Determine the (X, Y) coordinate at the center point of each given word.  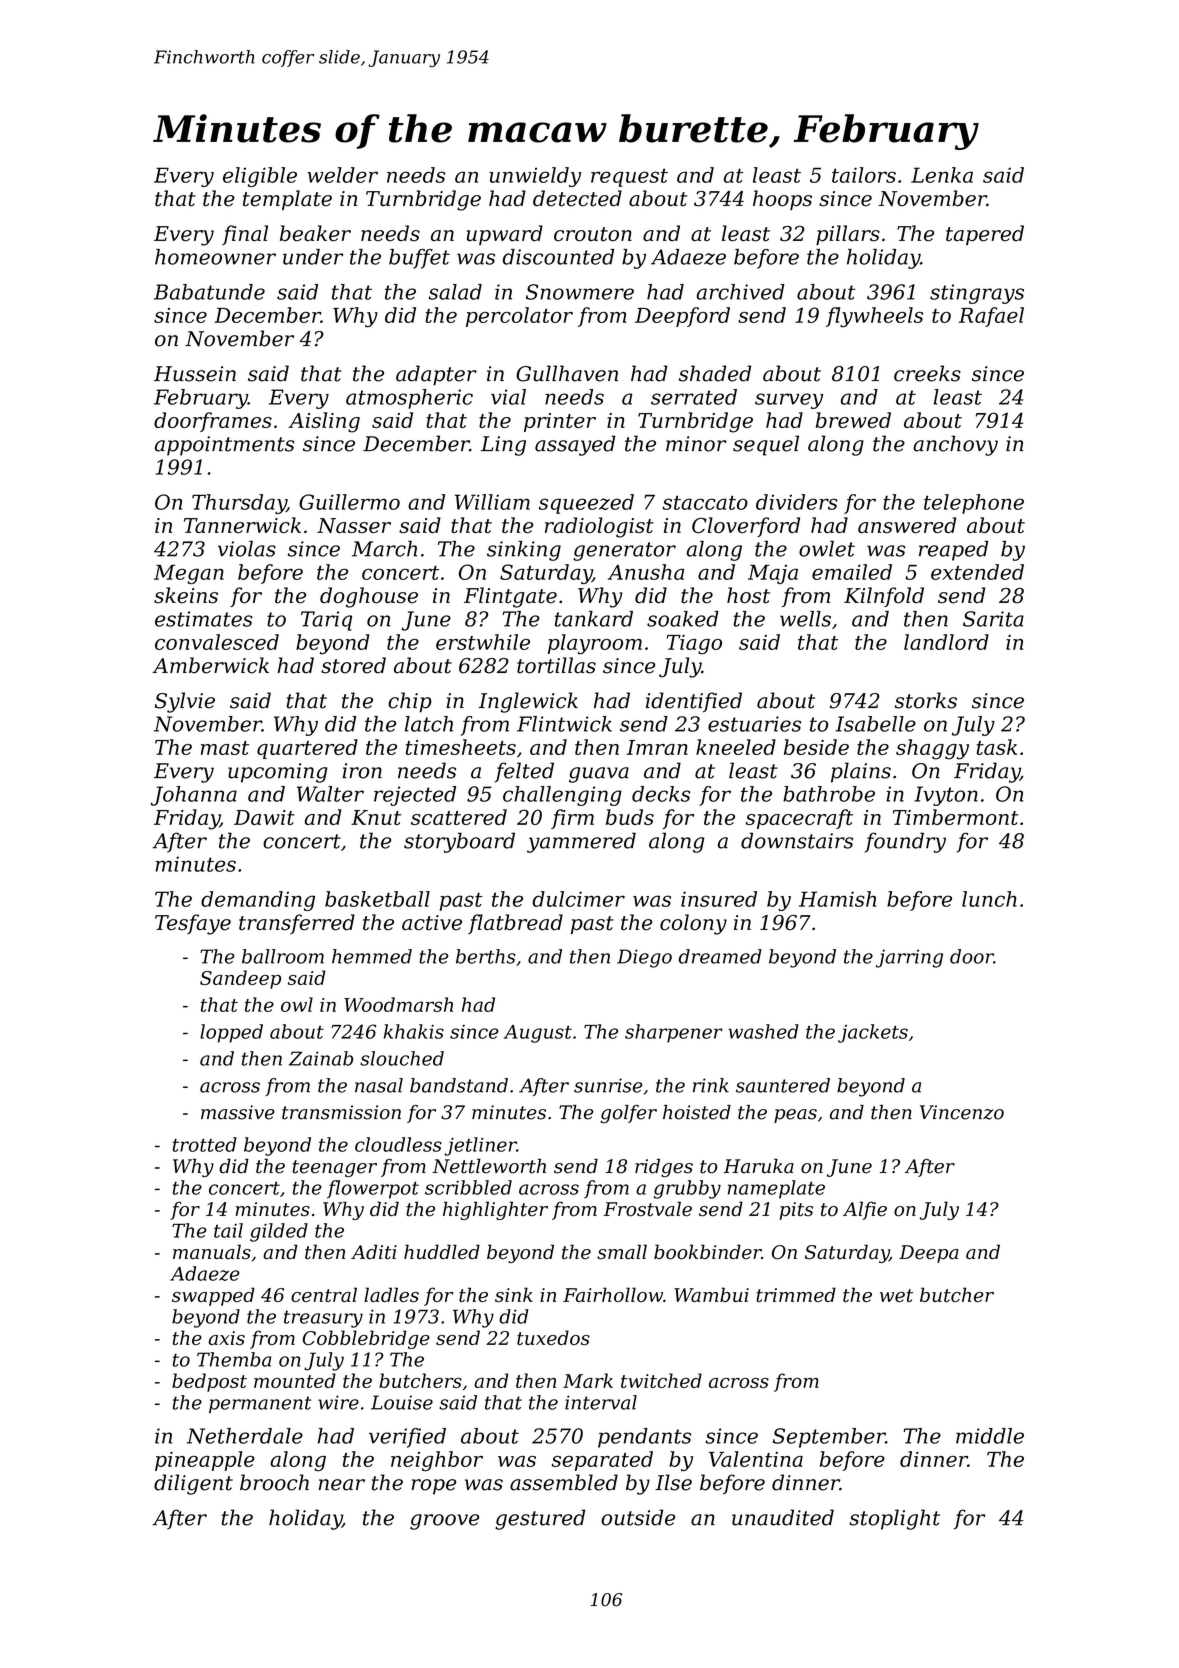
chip (410, 702)
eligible (260, 177)
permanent (260, 1404)
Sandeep (240, 979)
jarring (909, 958)
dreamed (720, 956)
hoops (782, 200)
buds (630, 817)
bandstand (459, 1085)
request (629, 177)
